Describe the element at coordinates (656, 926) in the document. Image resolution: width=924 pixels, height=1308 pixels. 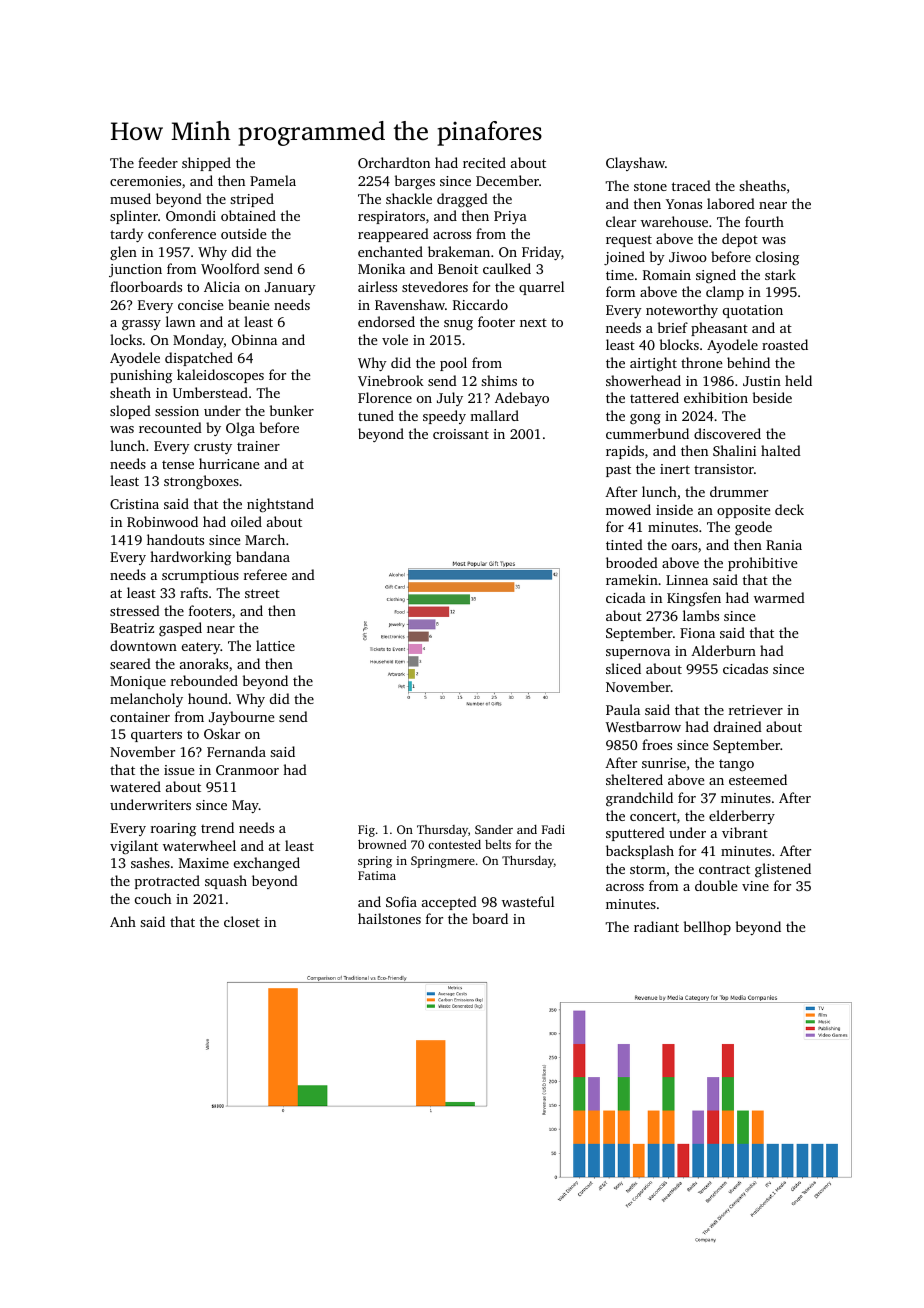
I see `radiant` at that location.
